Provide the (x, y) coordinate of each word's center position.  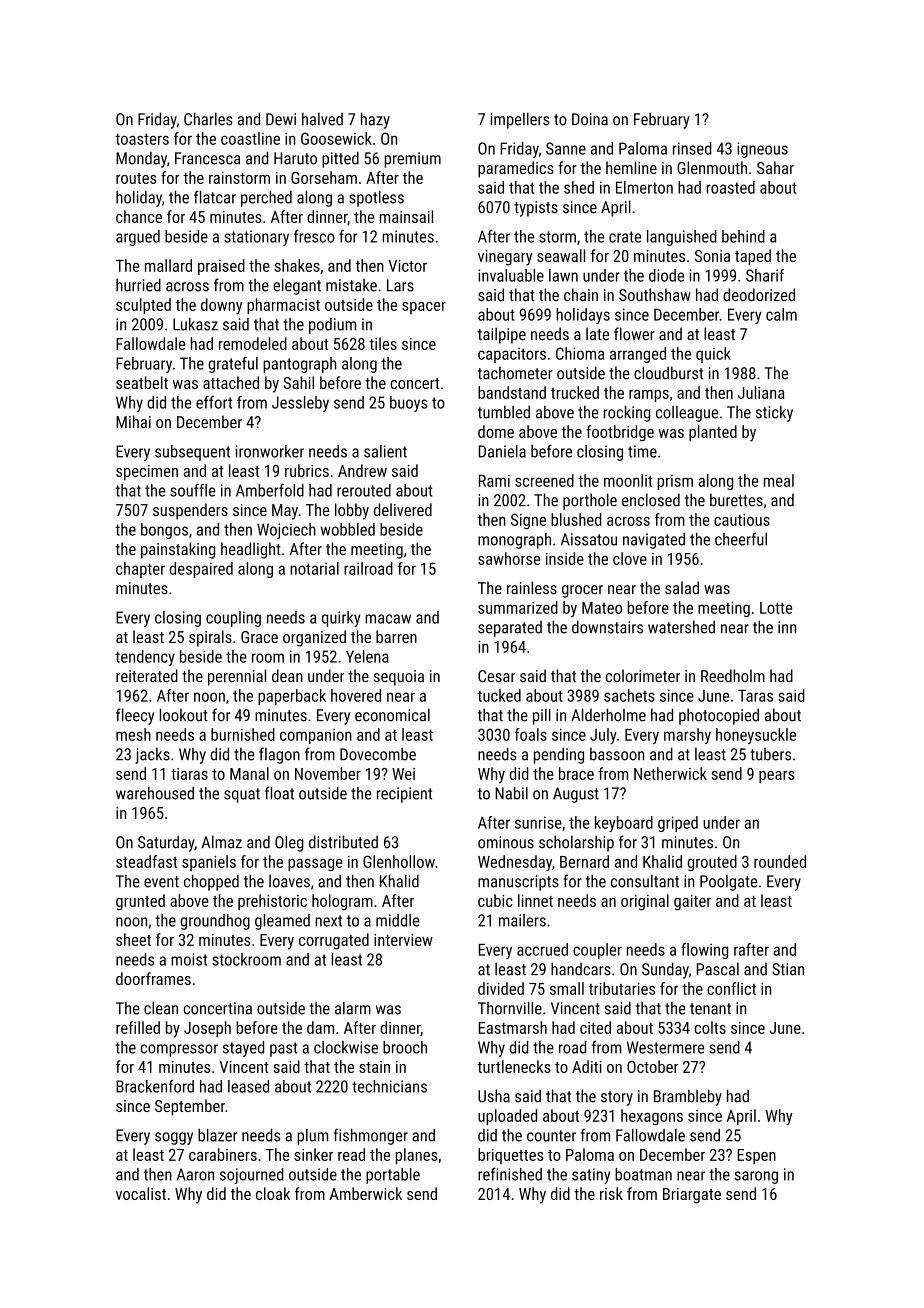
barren (396, 636)
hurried (138, 285)
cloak (273, 1193)
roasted (731, 187)
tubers (770, 754)
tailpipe (502, 335)
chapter (140, 570)
